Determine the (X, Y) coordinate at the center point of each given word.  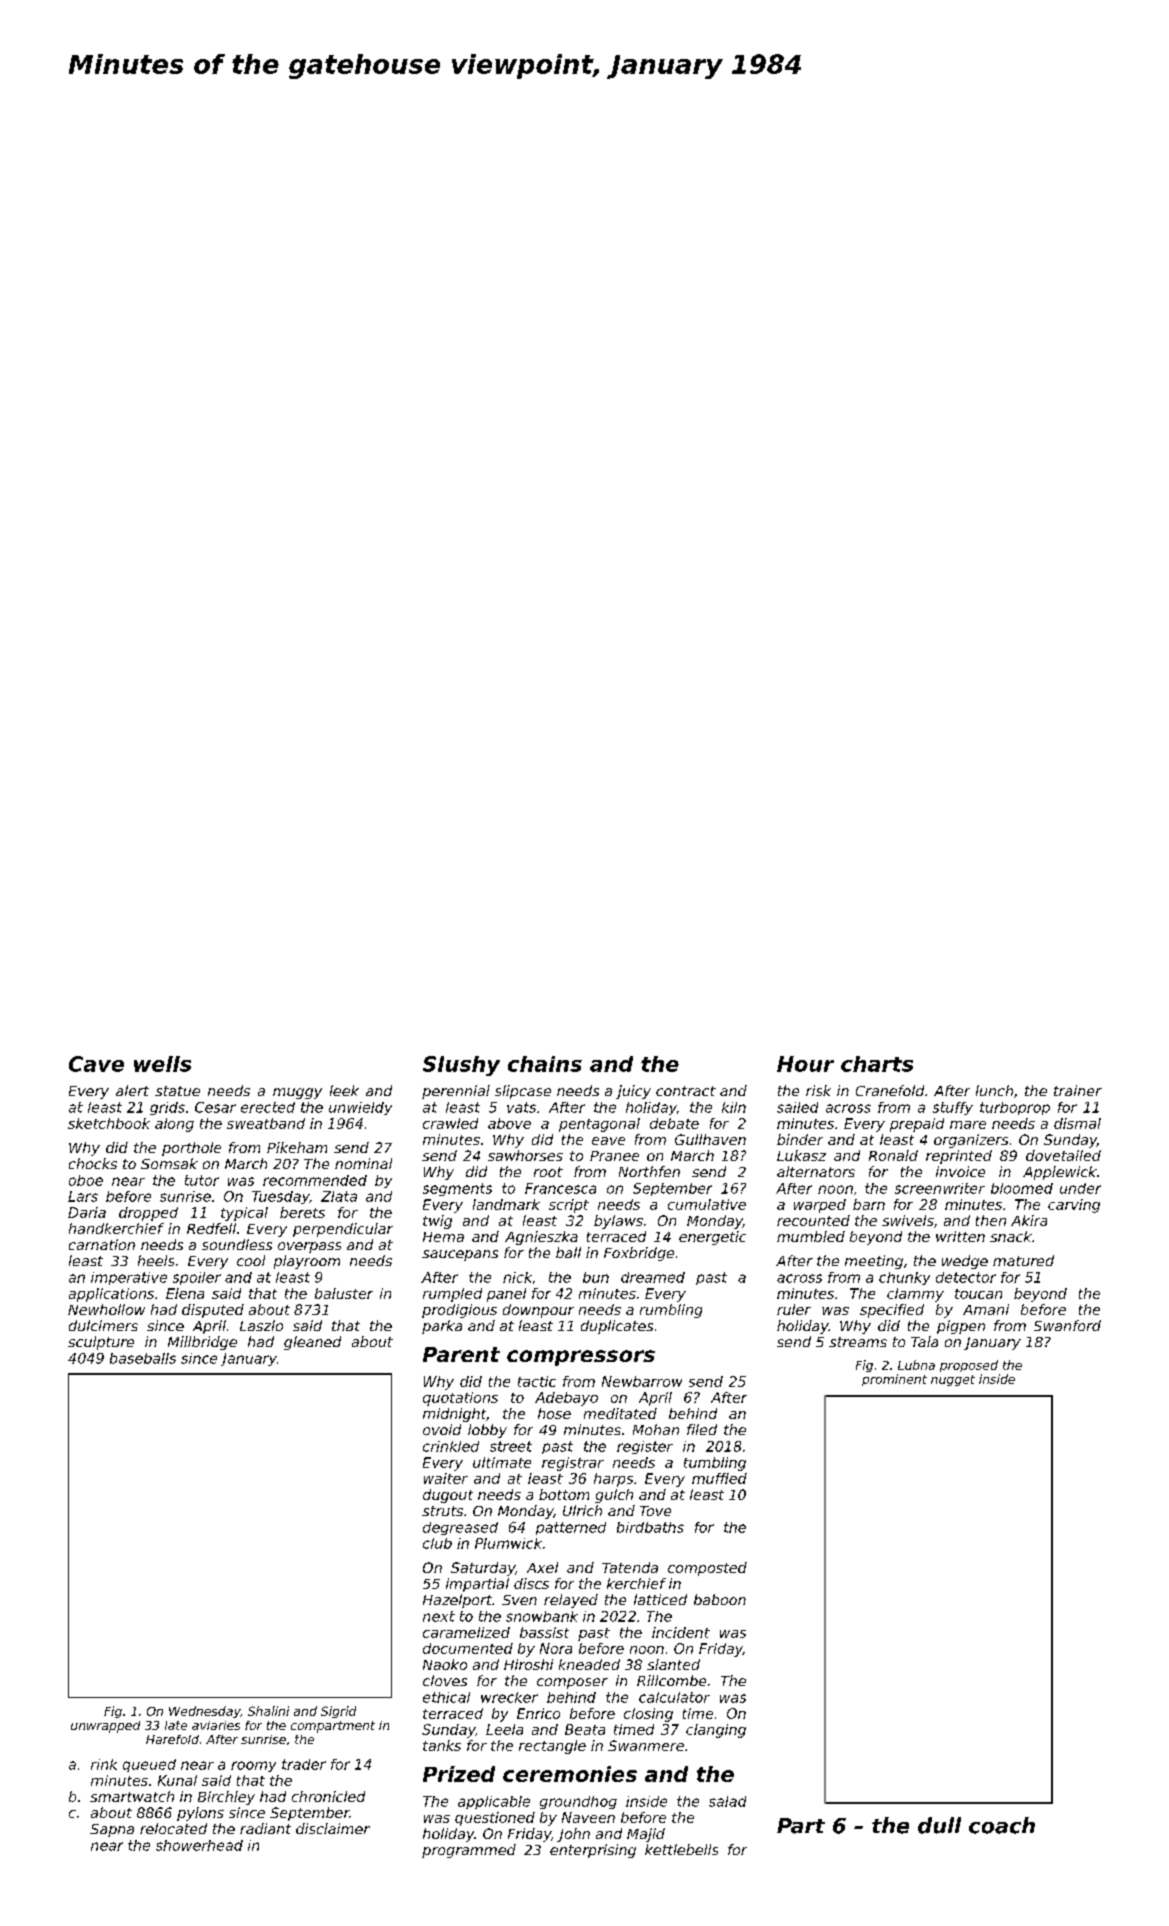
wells (162, 1064)
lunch (994, 1090)
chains (545, 1064)
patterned (571, 1528)
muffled (719, 1478)
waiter (446, 1478)
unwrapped (105, 1727)
